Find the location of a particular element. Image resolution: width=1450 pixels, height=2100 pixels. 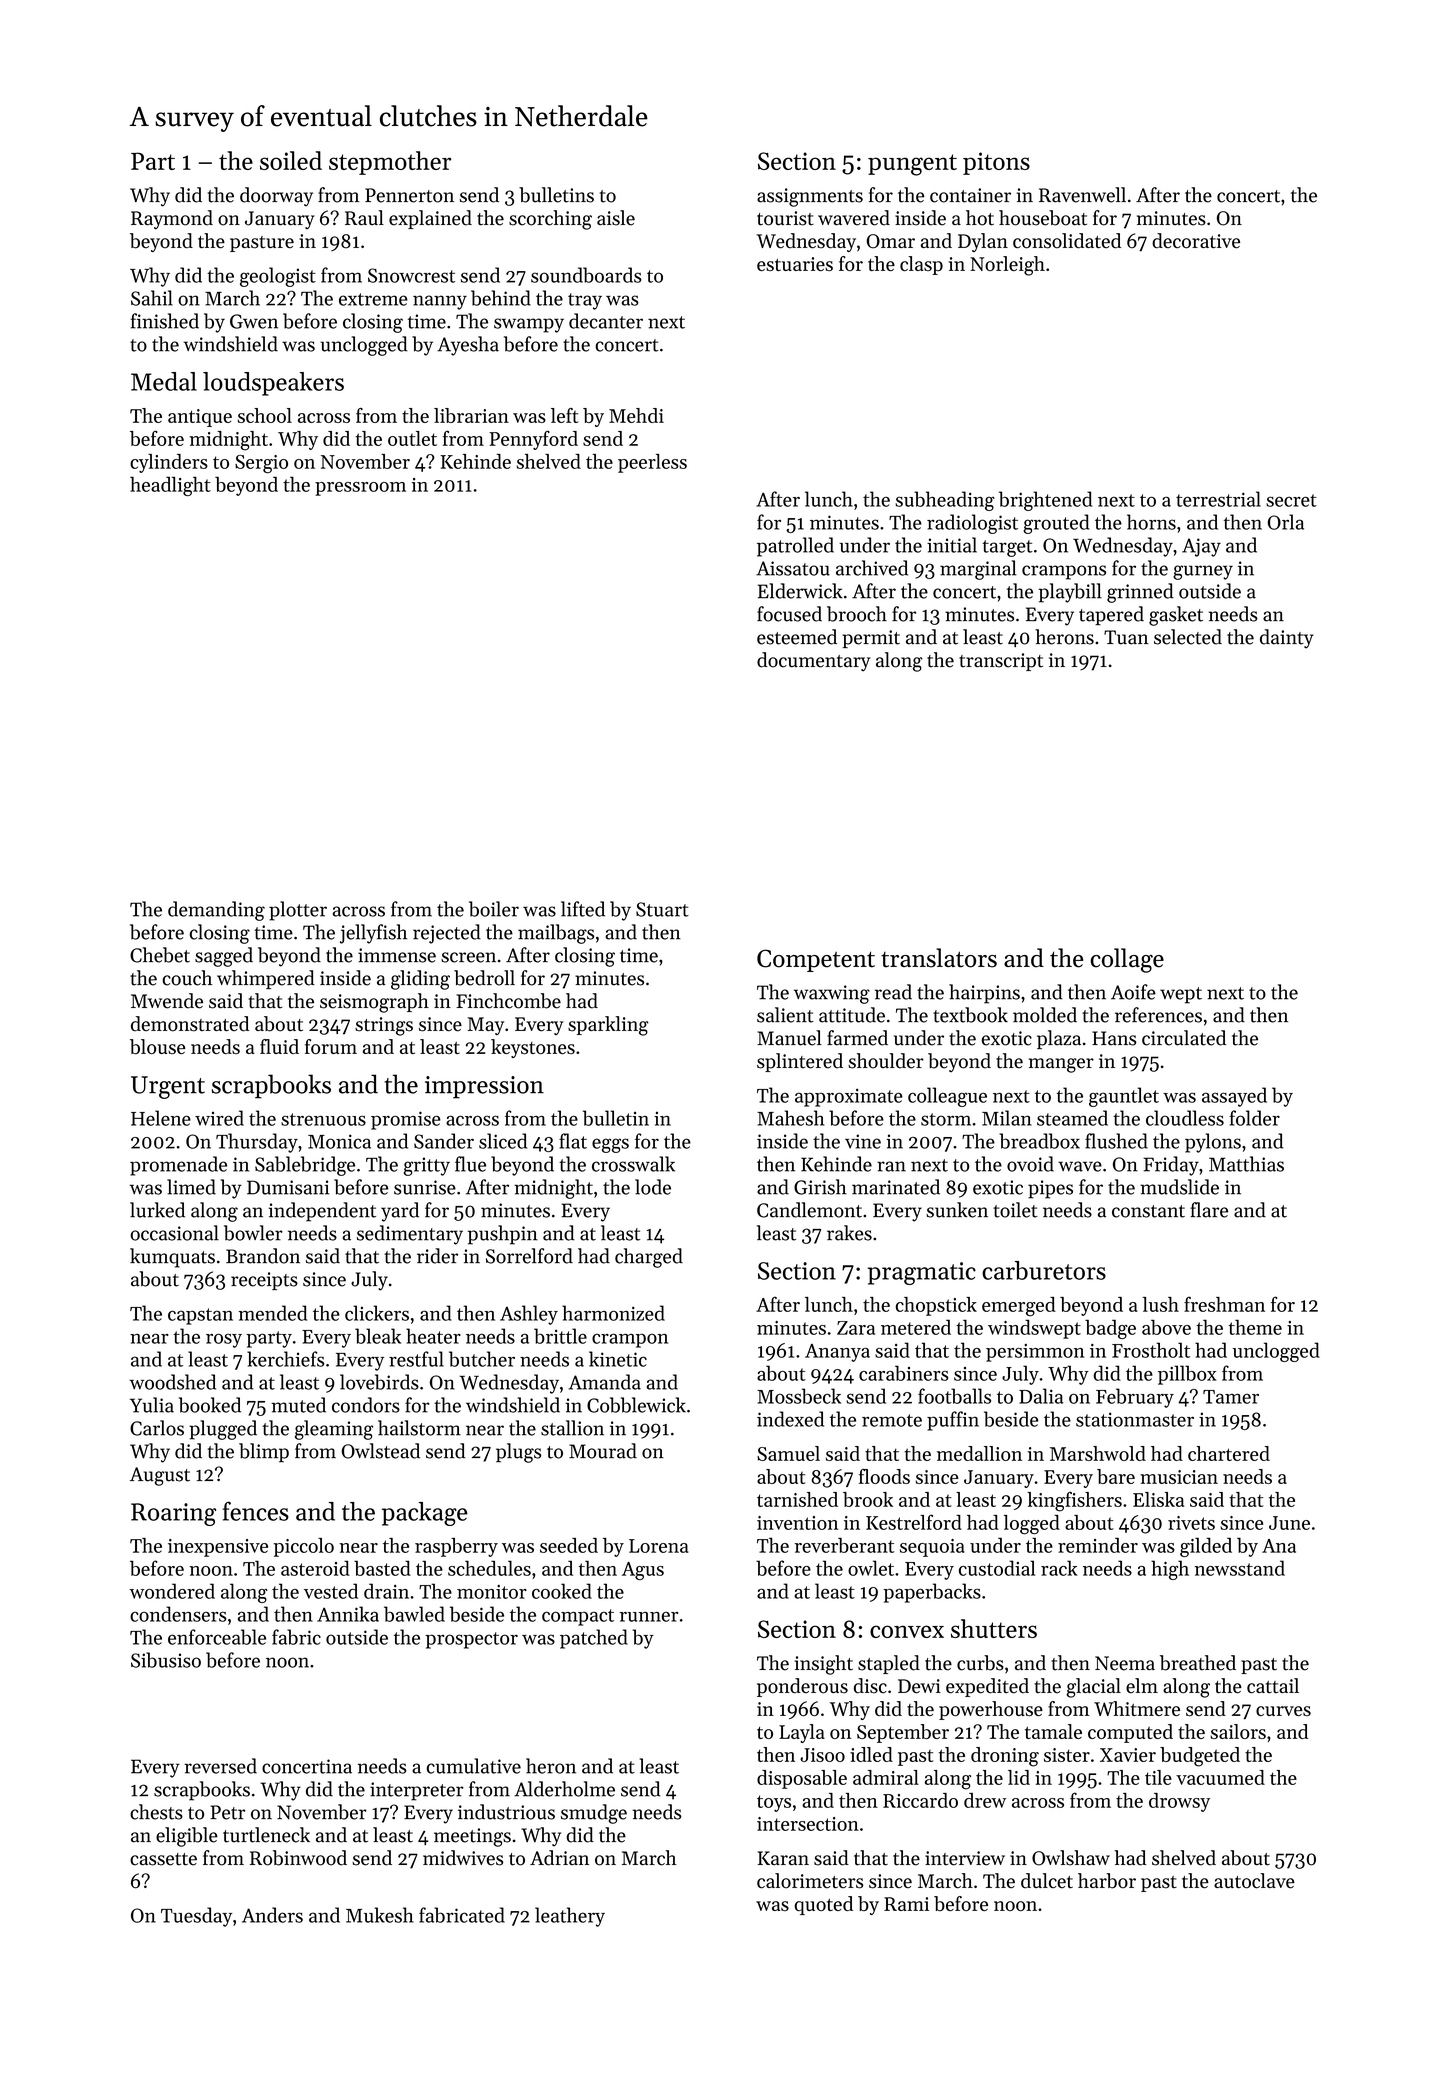

Mahesh is located at coordinates (790, 1118).
